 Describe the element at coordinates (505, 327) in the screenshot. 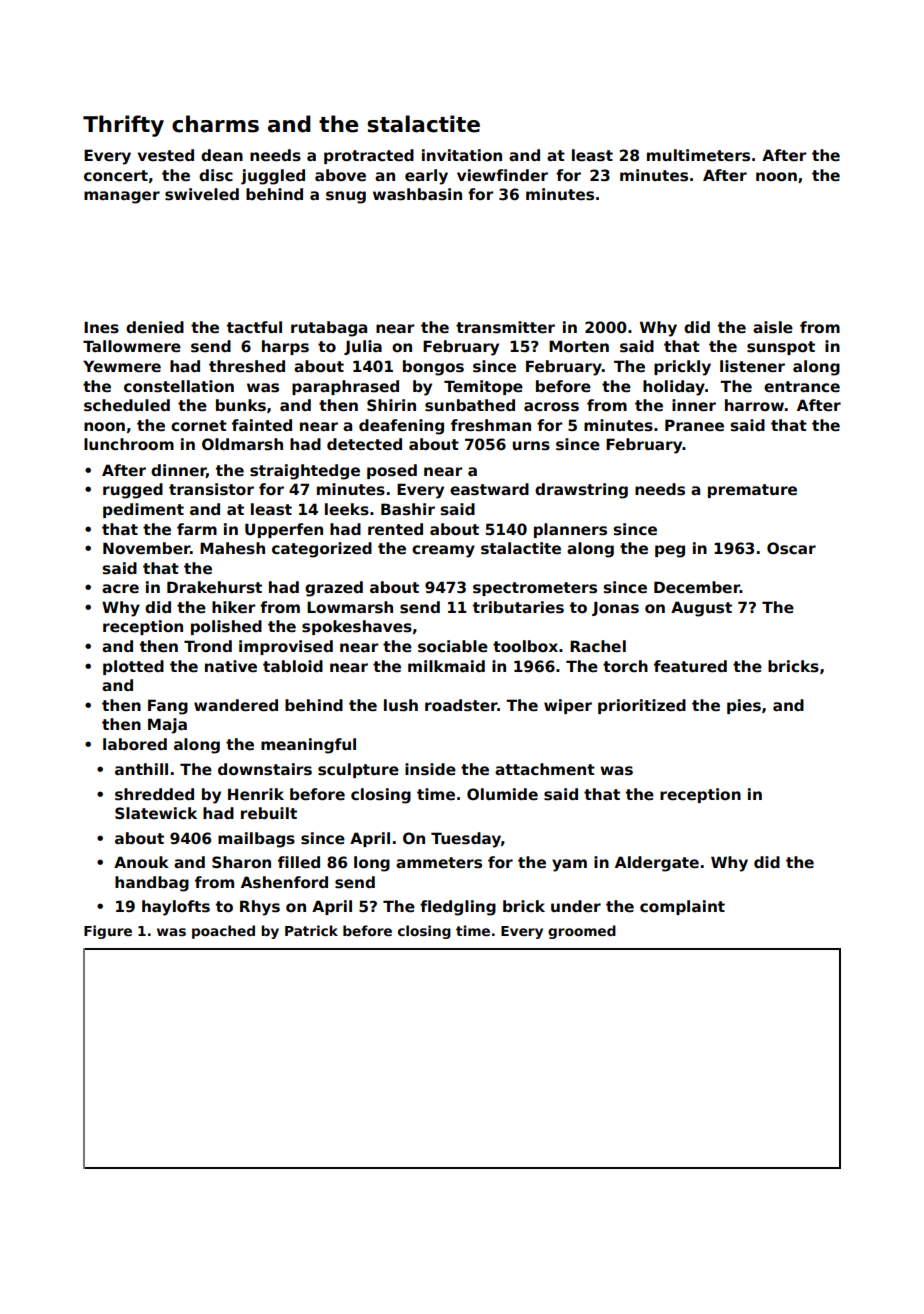

I see `transmitter` at that location.
